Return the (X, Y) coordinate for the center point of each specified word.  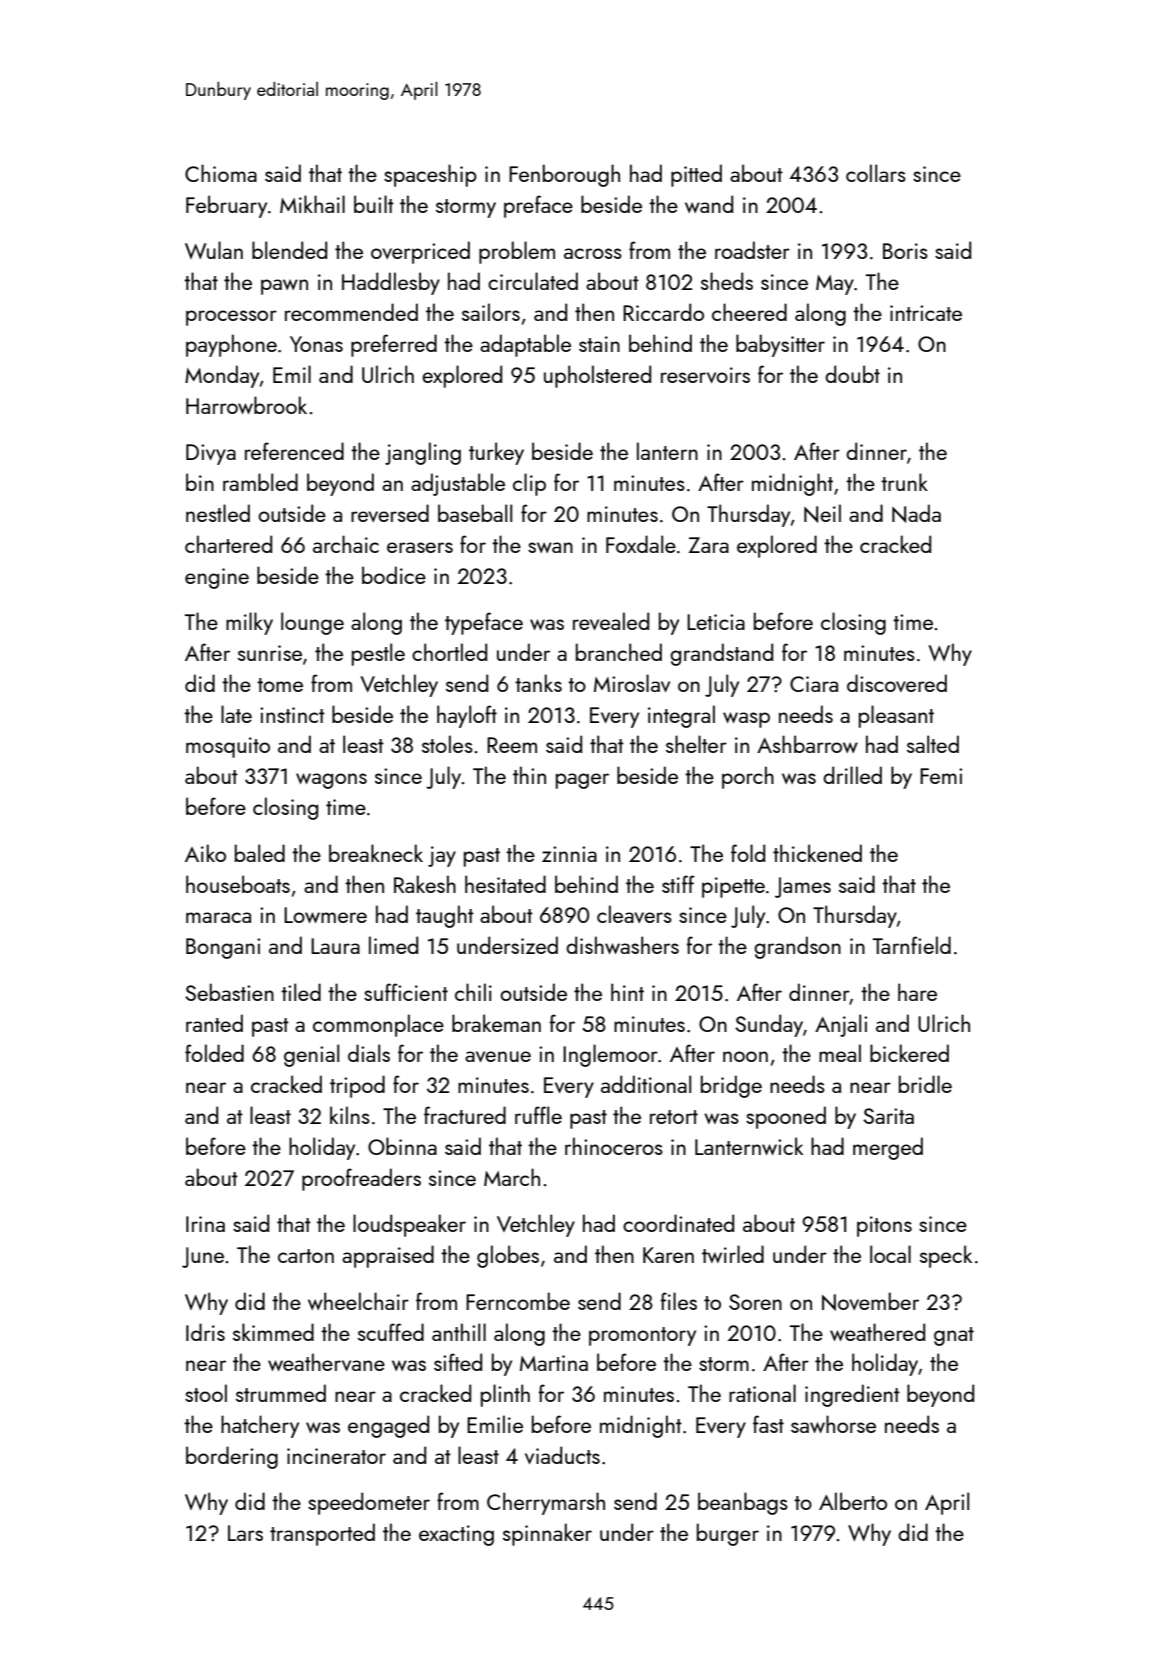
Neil (822, 513)
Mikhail (312, 204)
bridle (925, 1084)
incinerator (336, 1456)
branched (619, 652)
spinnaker (547, 1534)
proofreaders (361, 1179)
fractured (465, 1115)
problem (517, 252)
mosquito (228, 747)
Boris (905, 251)
